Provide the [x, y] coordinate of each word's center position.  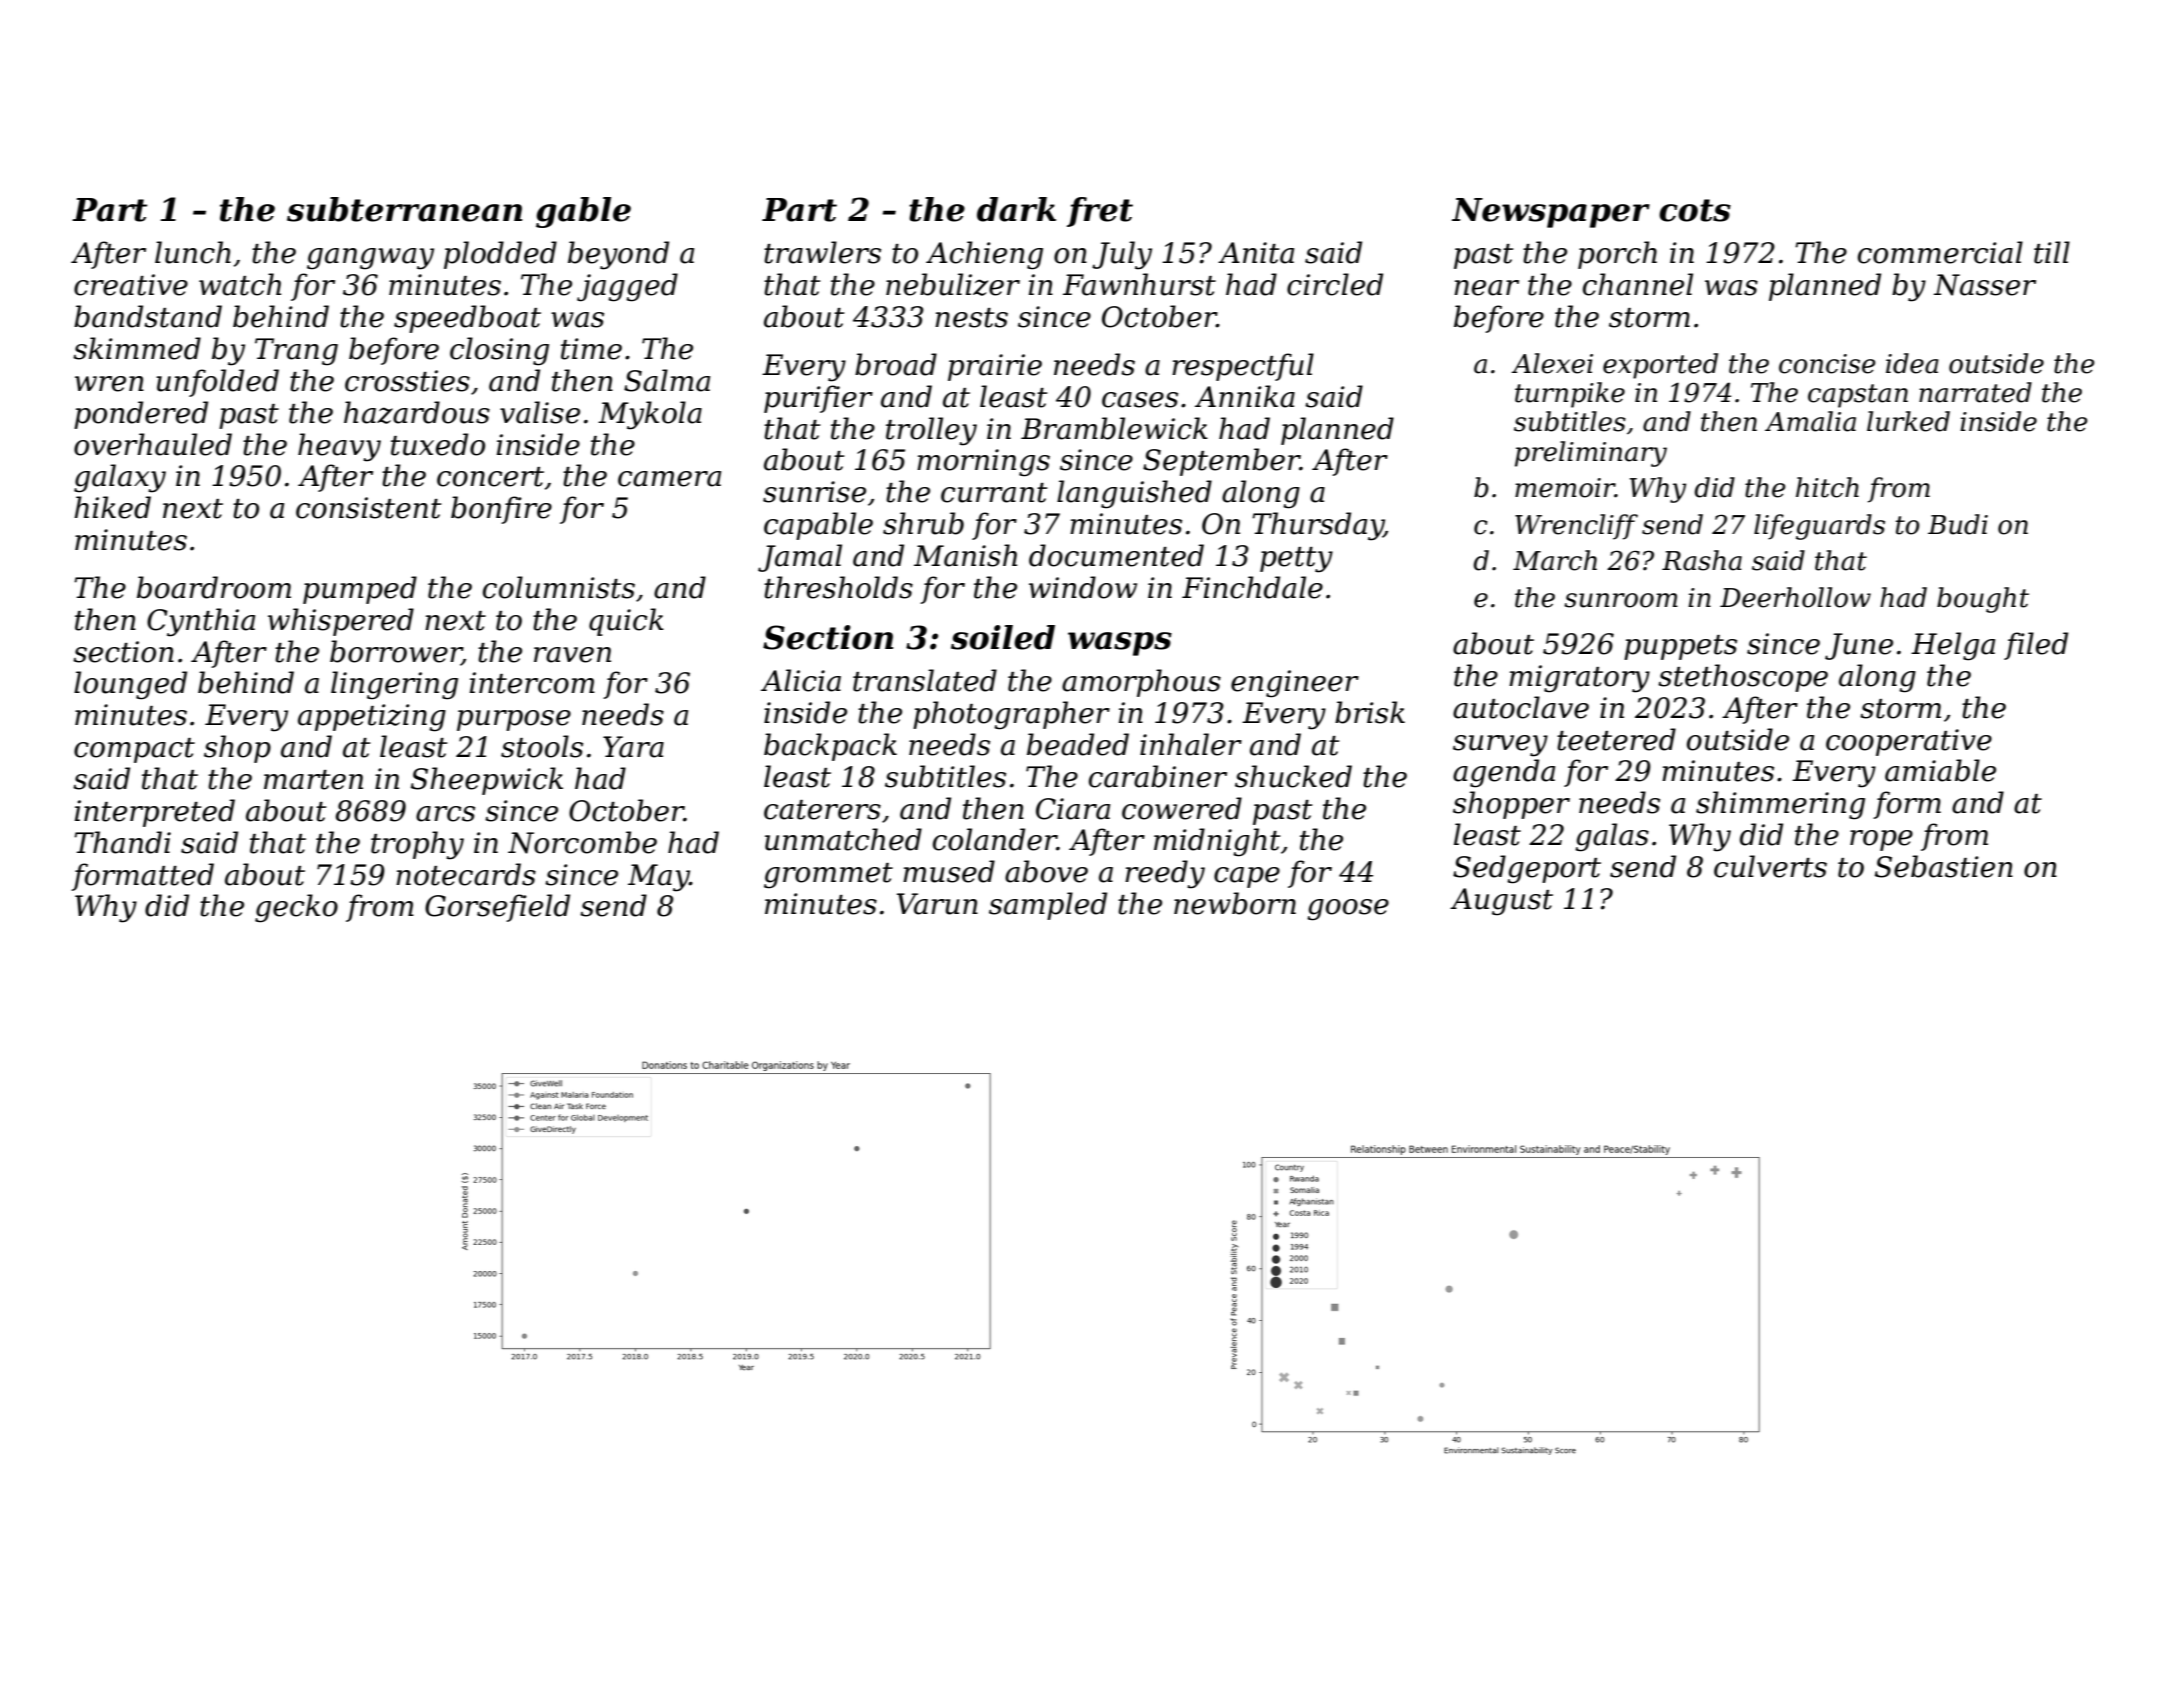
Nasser [1985, 285]
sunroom [1621, 600]
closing [499, 351]
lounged [130, 685]
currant [994, 493]
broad [896, 364]
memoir [1565, 488]
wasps [1120, 644]
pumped [360, 590]
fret [1100, 212]
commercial [1940, 252]
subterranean [404, 209]
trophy [417, 845]
